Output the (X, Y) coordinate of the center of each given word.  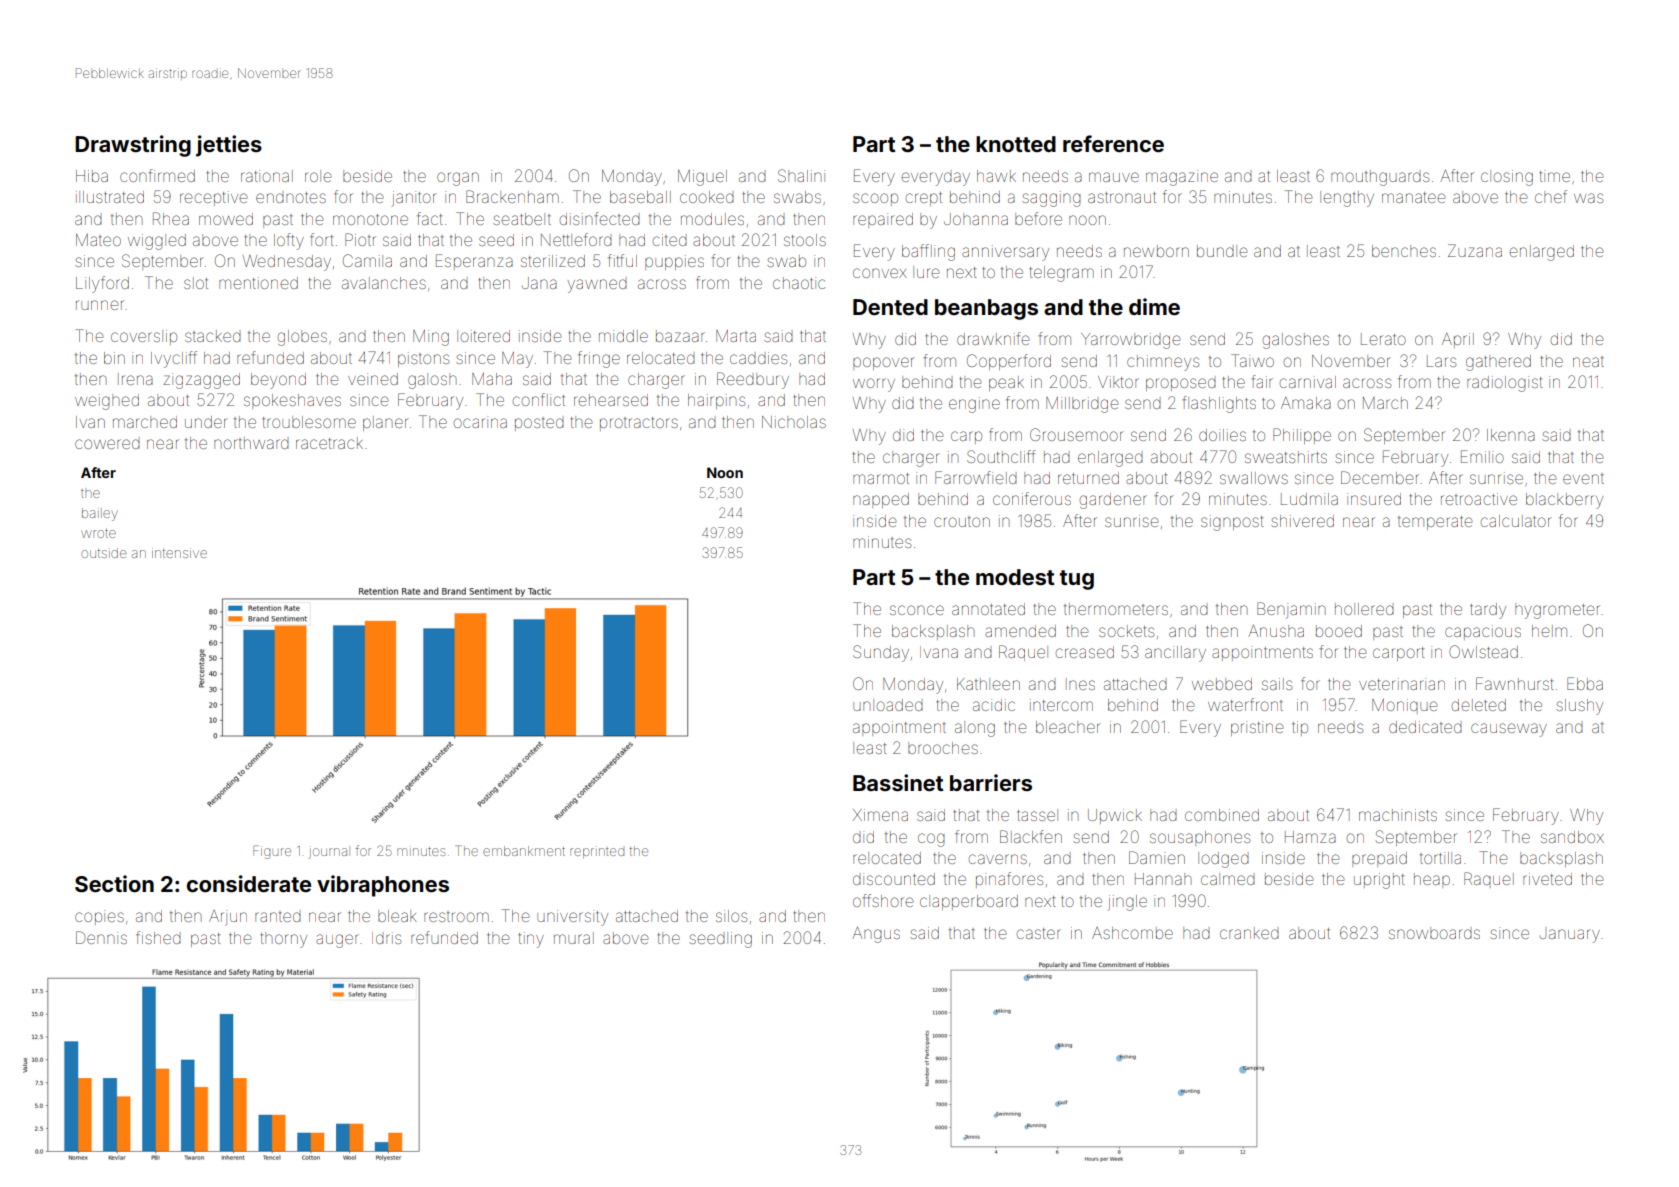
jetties (229, 146)
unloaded (888, 705)
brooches (943, 748)
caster (1039, 933)
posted (539, 424)
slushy (1579, 707)
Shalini (801, 175)
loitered (483, 336)
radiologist (1505, 384)
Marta (736, 336)
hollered (1364, 609)
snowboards (1434, 933)
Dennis (101, 937)
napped (881, 500)
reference (1113, 143)
